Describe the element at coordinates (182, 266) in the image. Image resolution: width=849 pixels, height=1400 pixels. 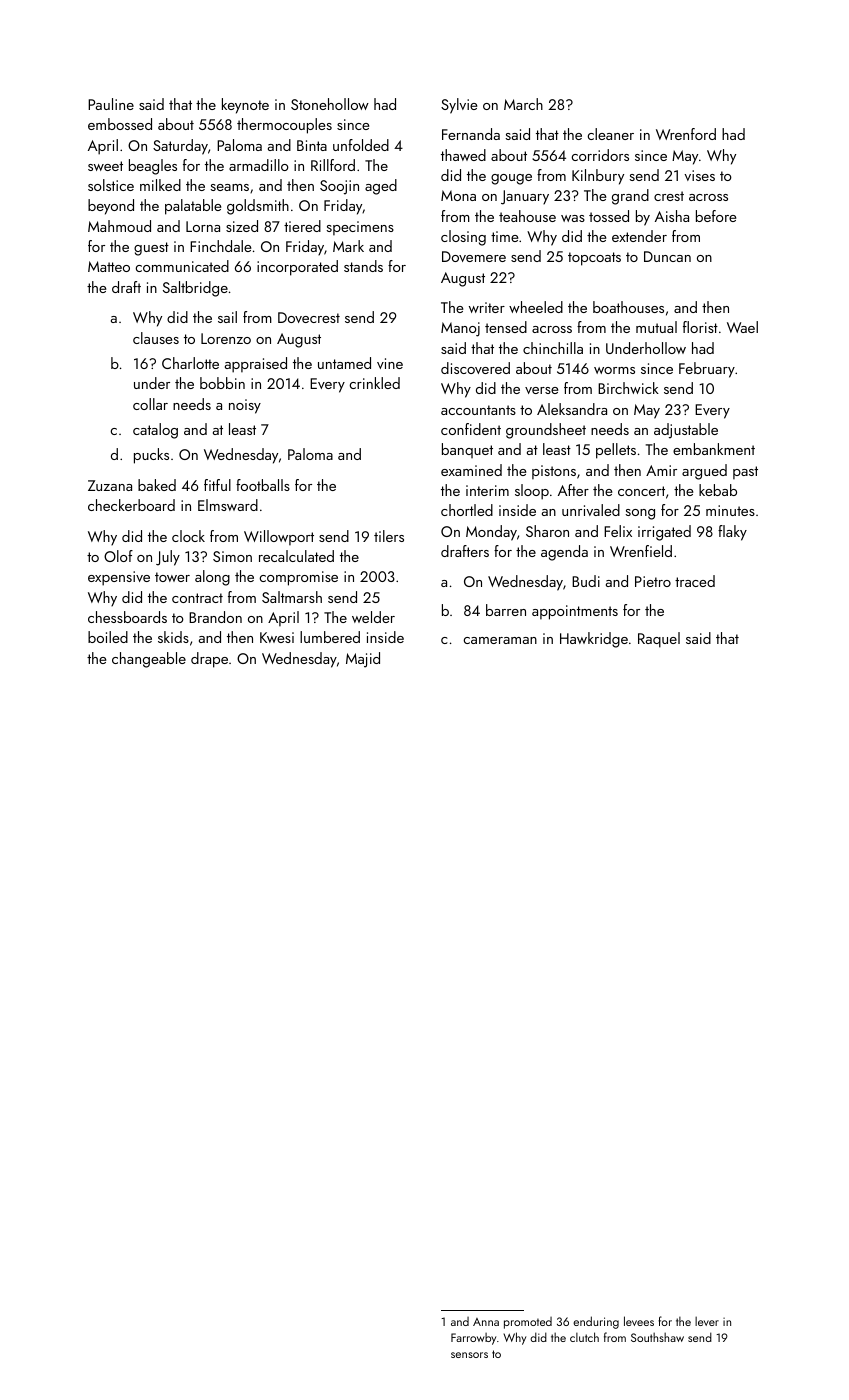
I see `communicated` at that location.
